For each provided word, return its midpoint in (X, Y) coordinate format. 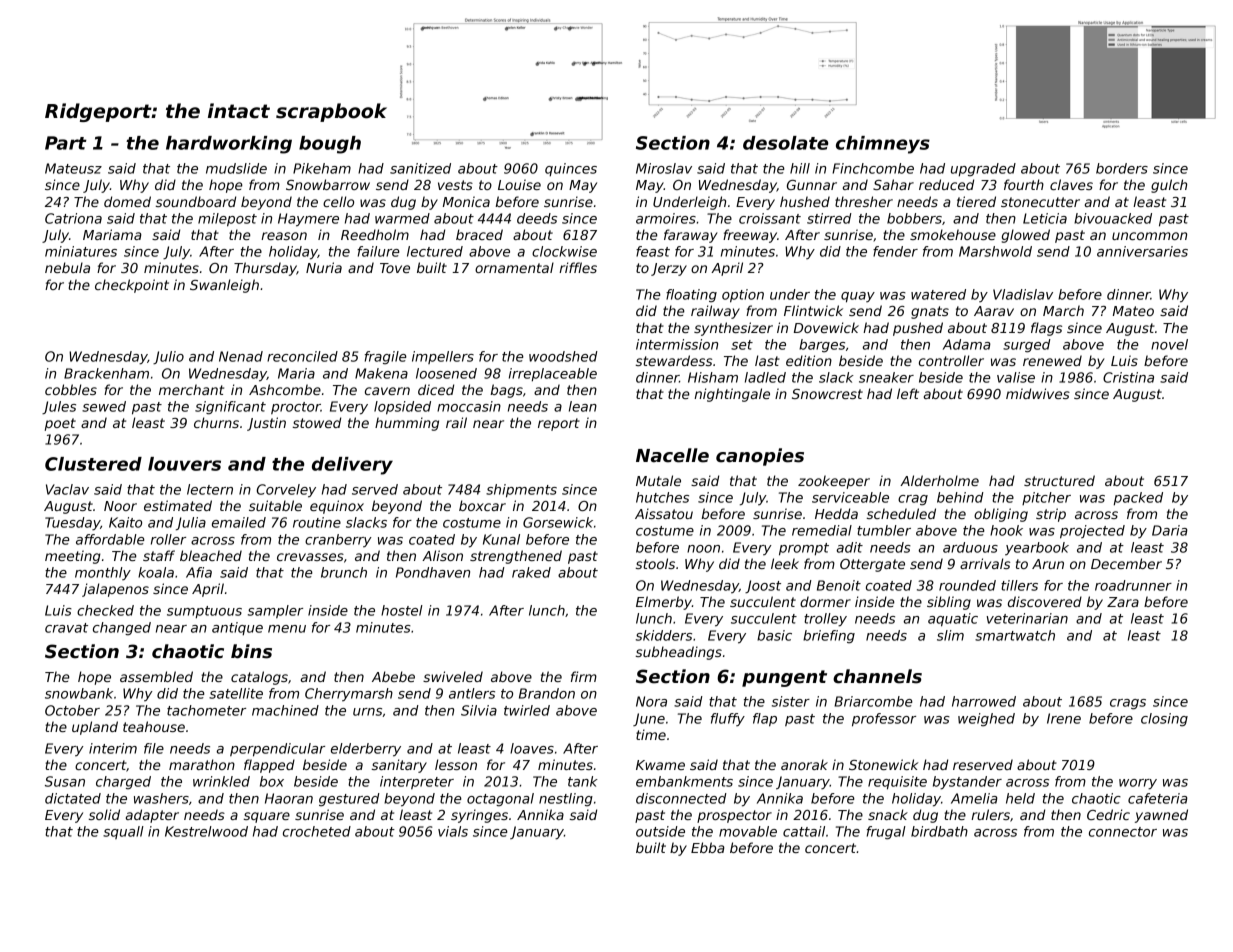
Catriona (73, 218)
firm (584, 676)
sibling (949, 603)
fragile (386, 358)
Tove (395, 268)
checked (105, 610)
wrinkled (221, 781)
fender (895, 251)
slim (950, 635)
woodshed (563, 356)
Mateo (1133, 311)
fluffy (728, 719)
